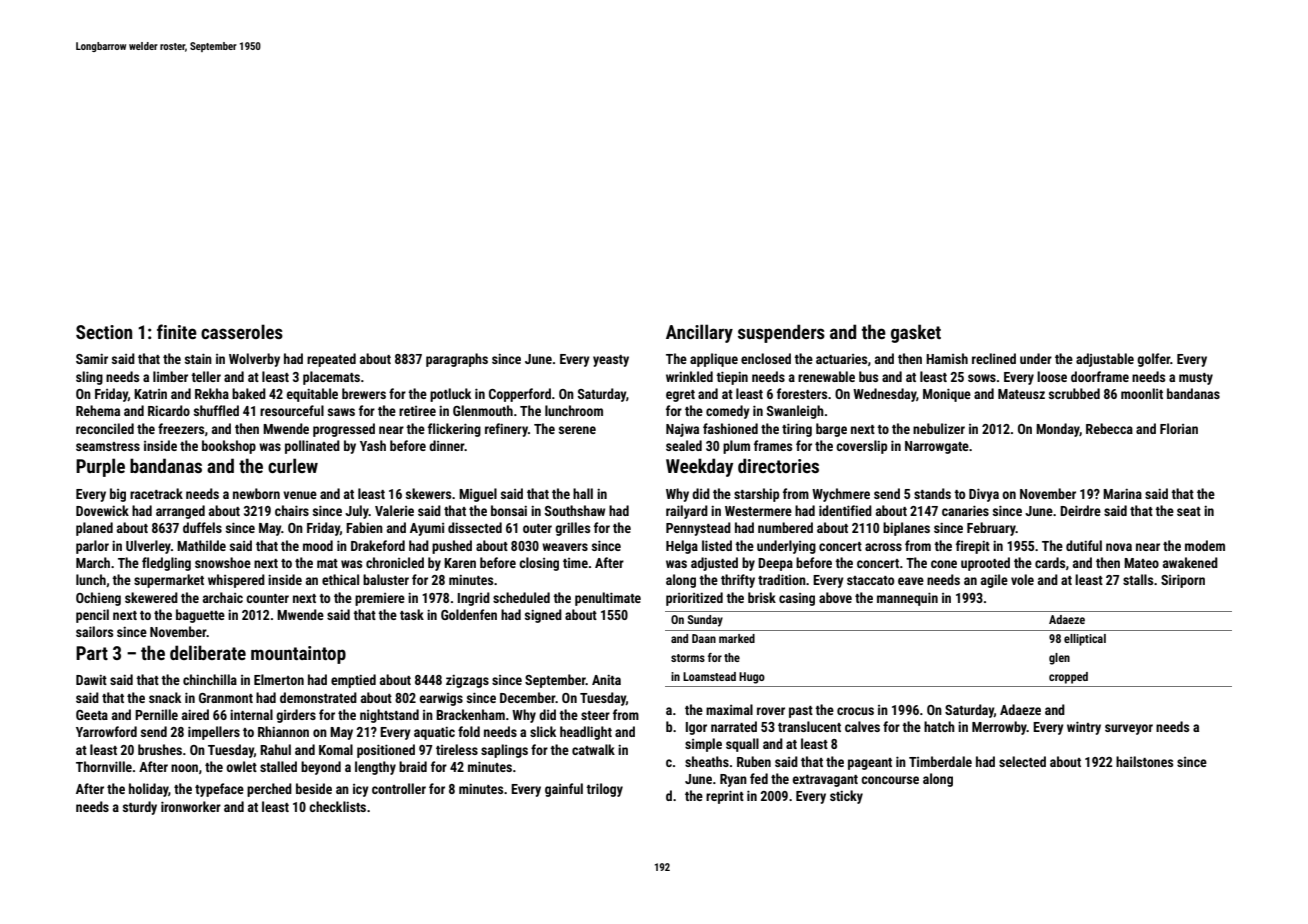 Image resolution: width=1308 pixels, height=924 pixels. Describe the element at coordinates (694, 599) in the screenshot. I see `prioritized` at that location.
